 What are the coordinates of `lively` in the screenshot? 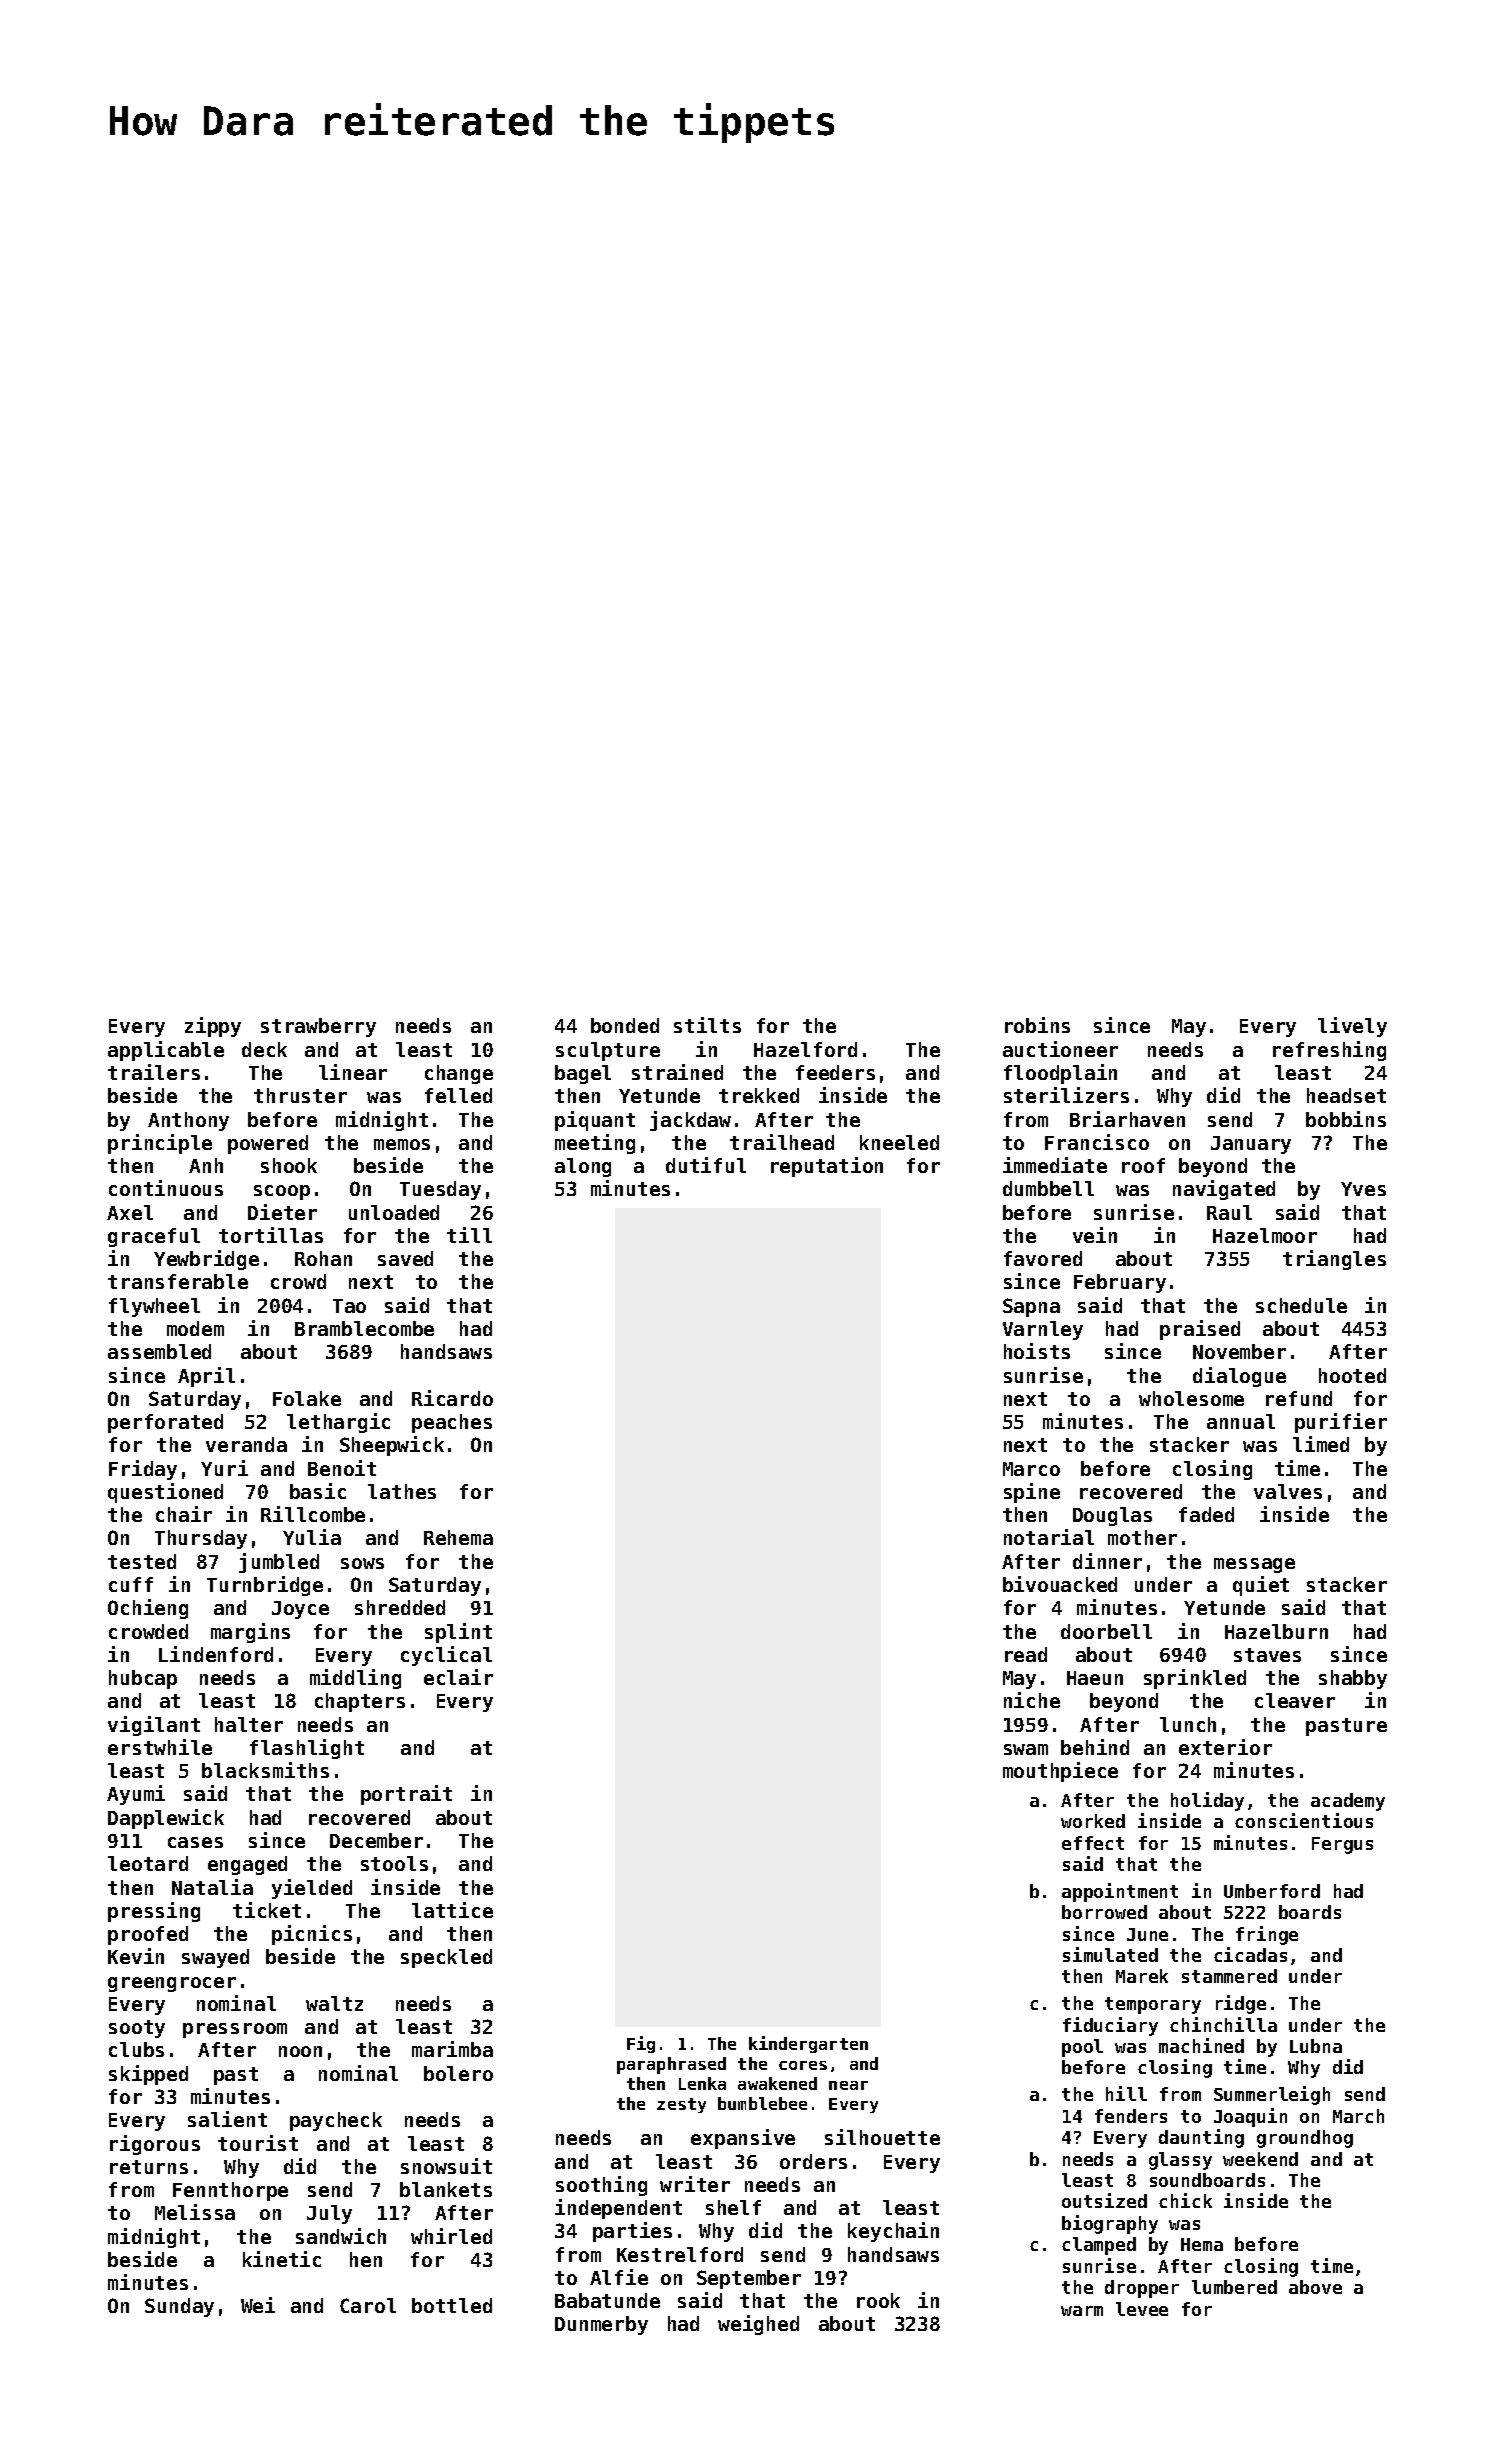 It's located at (1352, 1027).
